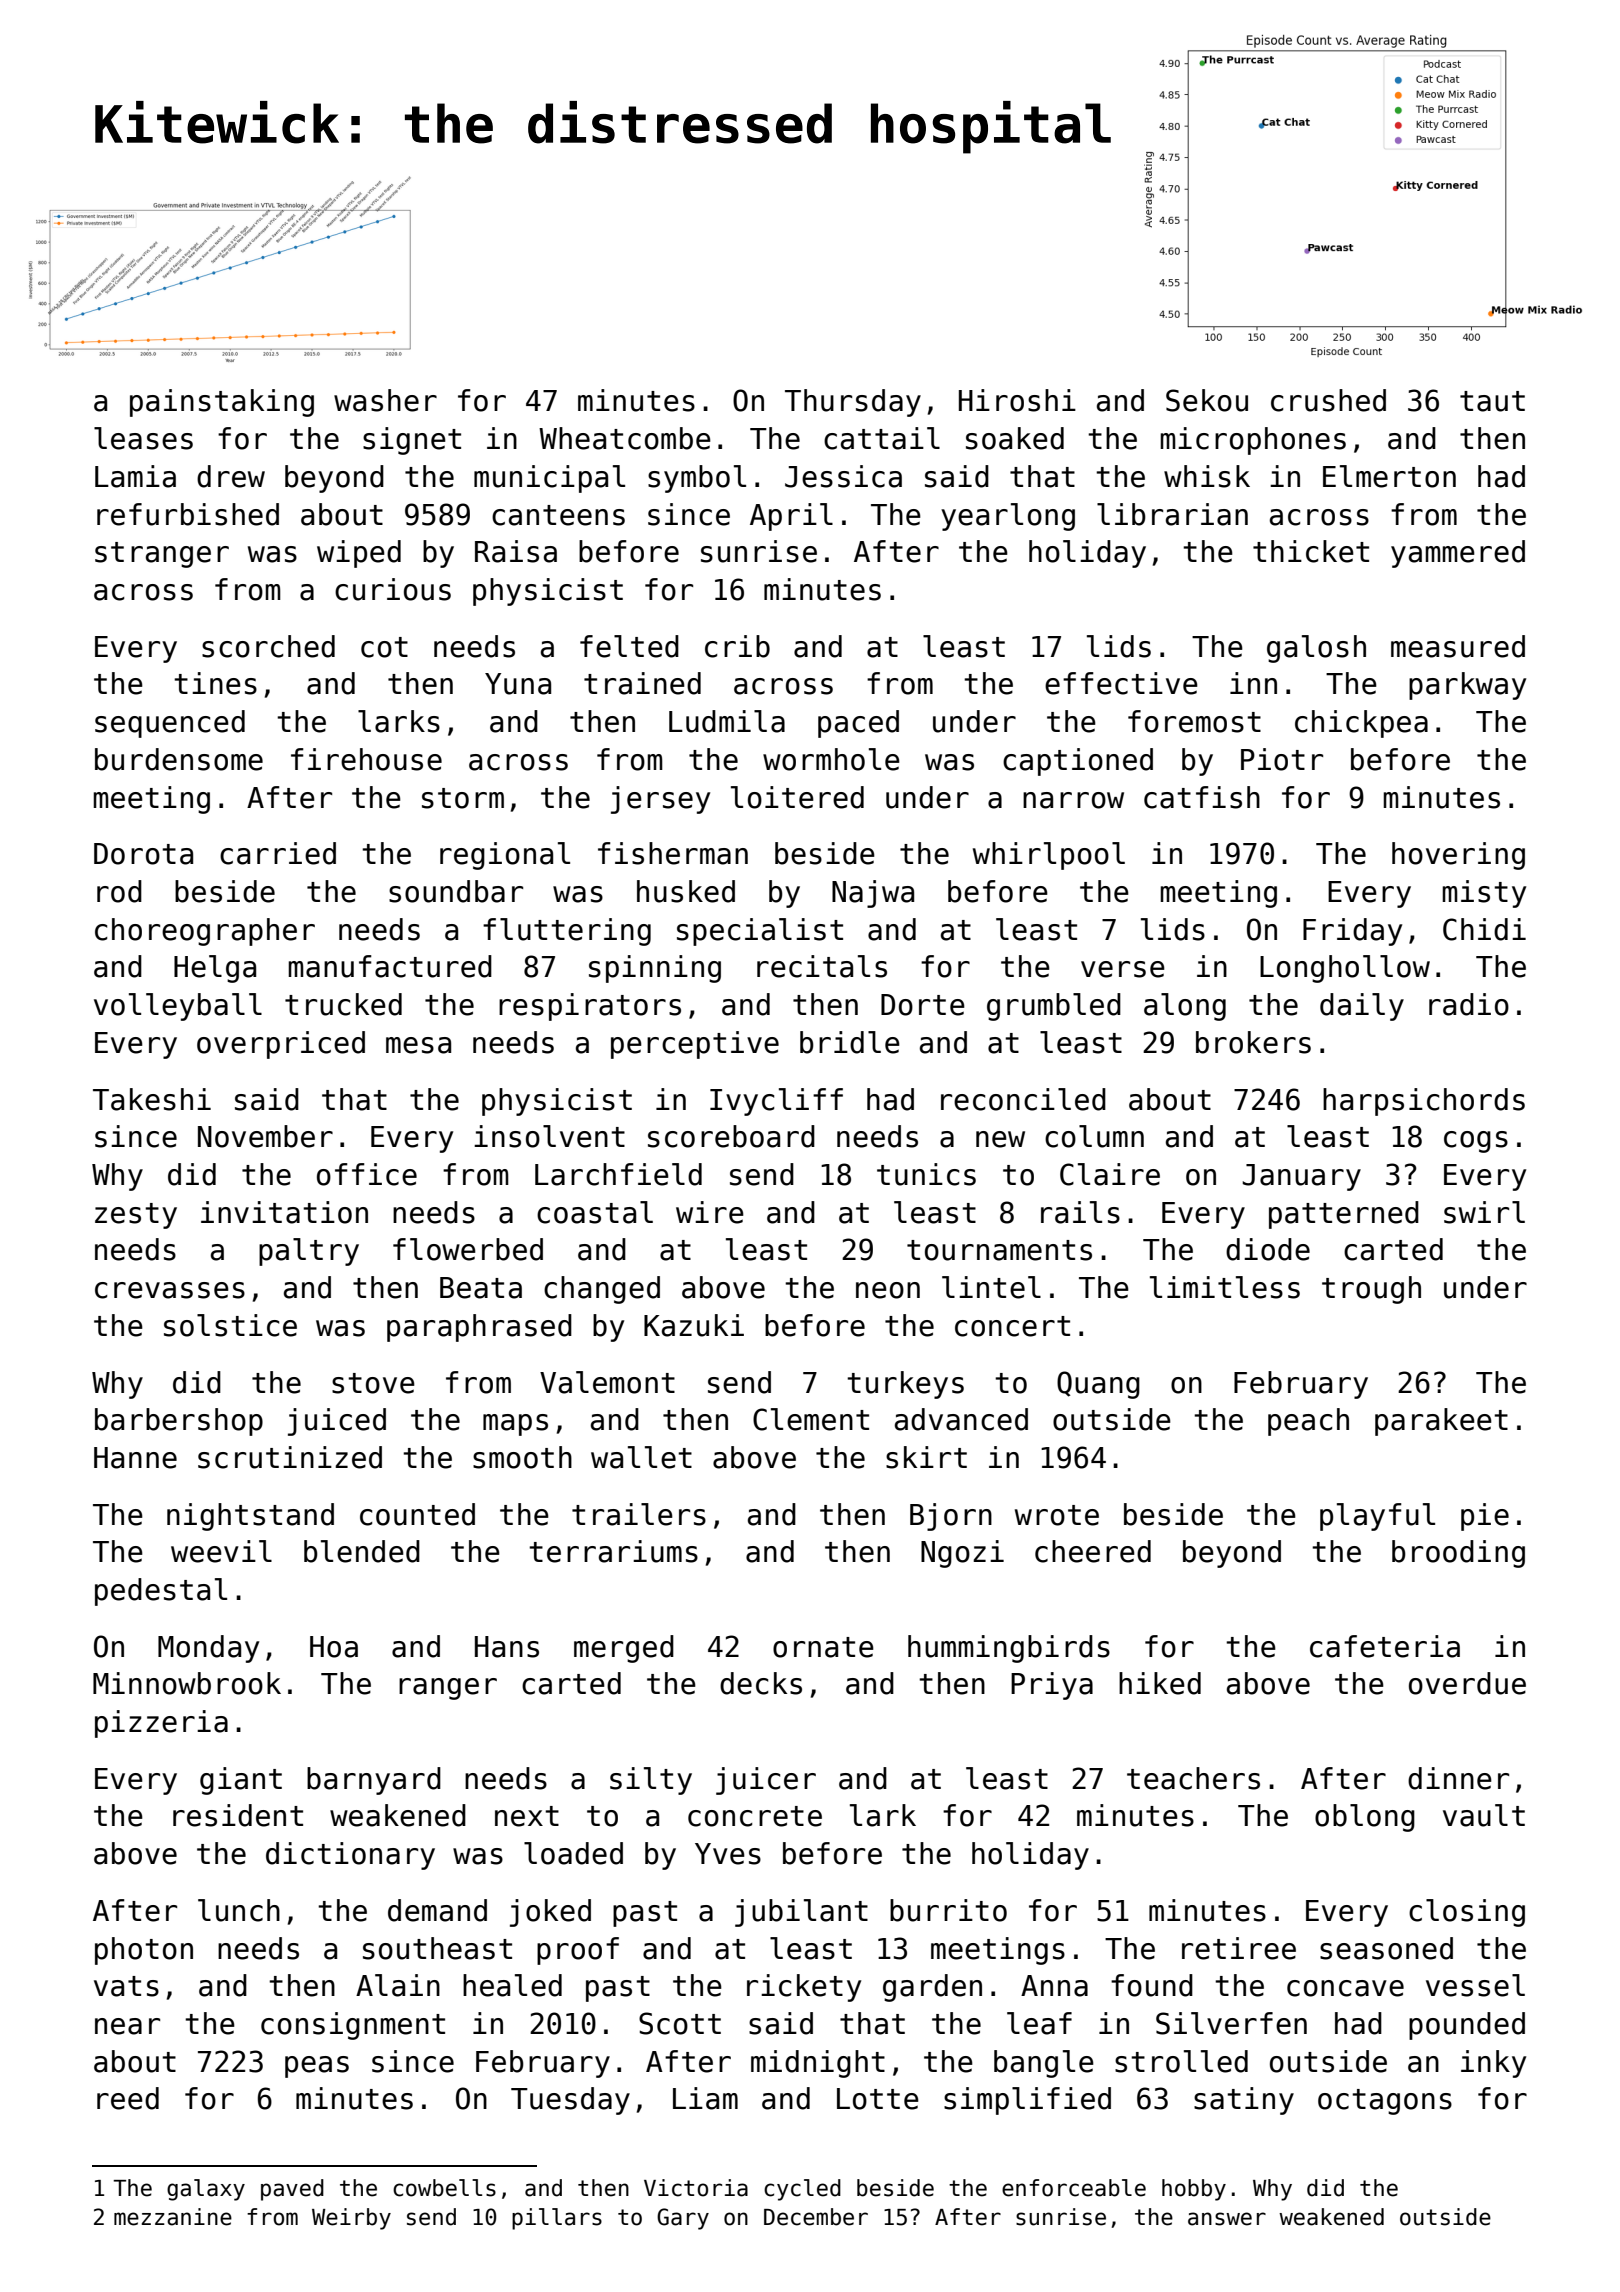 The height and width of the document is (2292, 1620). What do you see at coordinates (1152, 1985) in the document?
I see `found` at bounding box center [1152, 1985].
